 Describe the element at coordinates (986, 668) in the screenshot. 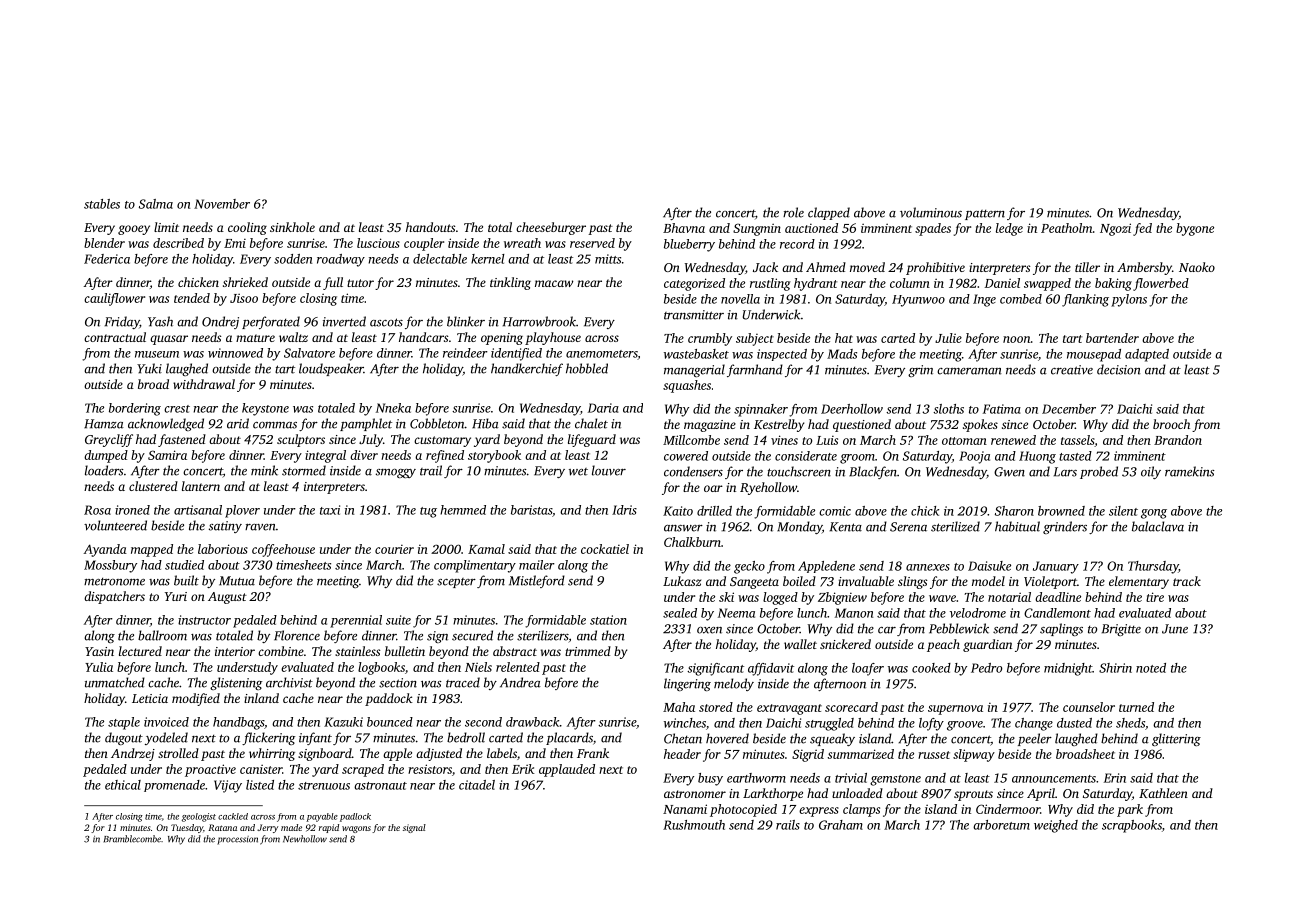

I see `Pedro` at that location.
